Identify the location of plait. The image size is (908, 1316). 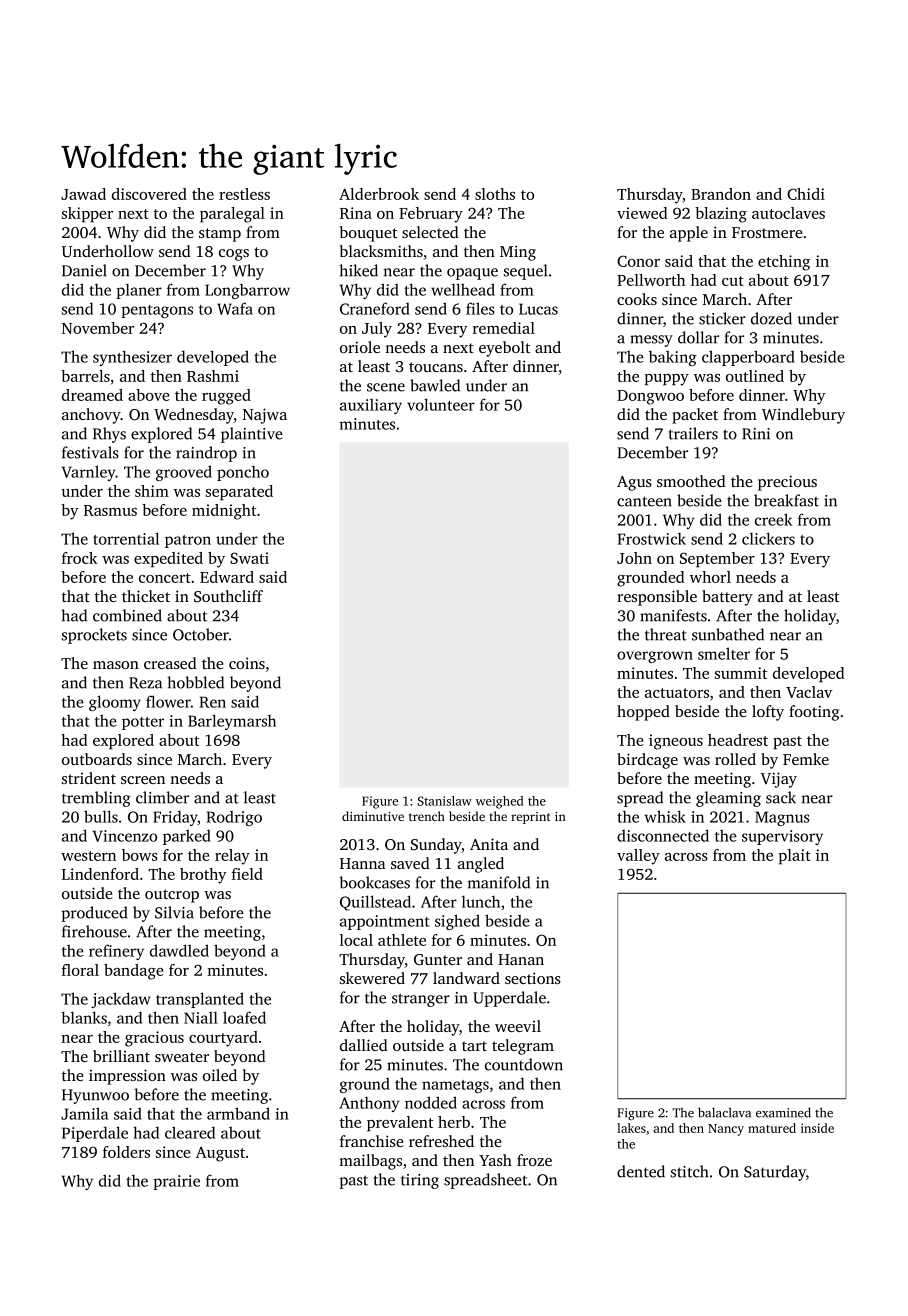
(795, 857).
